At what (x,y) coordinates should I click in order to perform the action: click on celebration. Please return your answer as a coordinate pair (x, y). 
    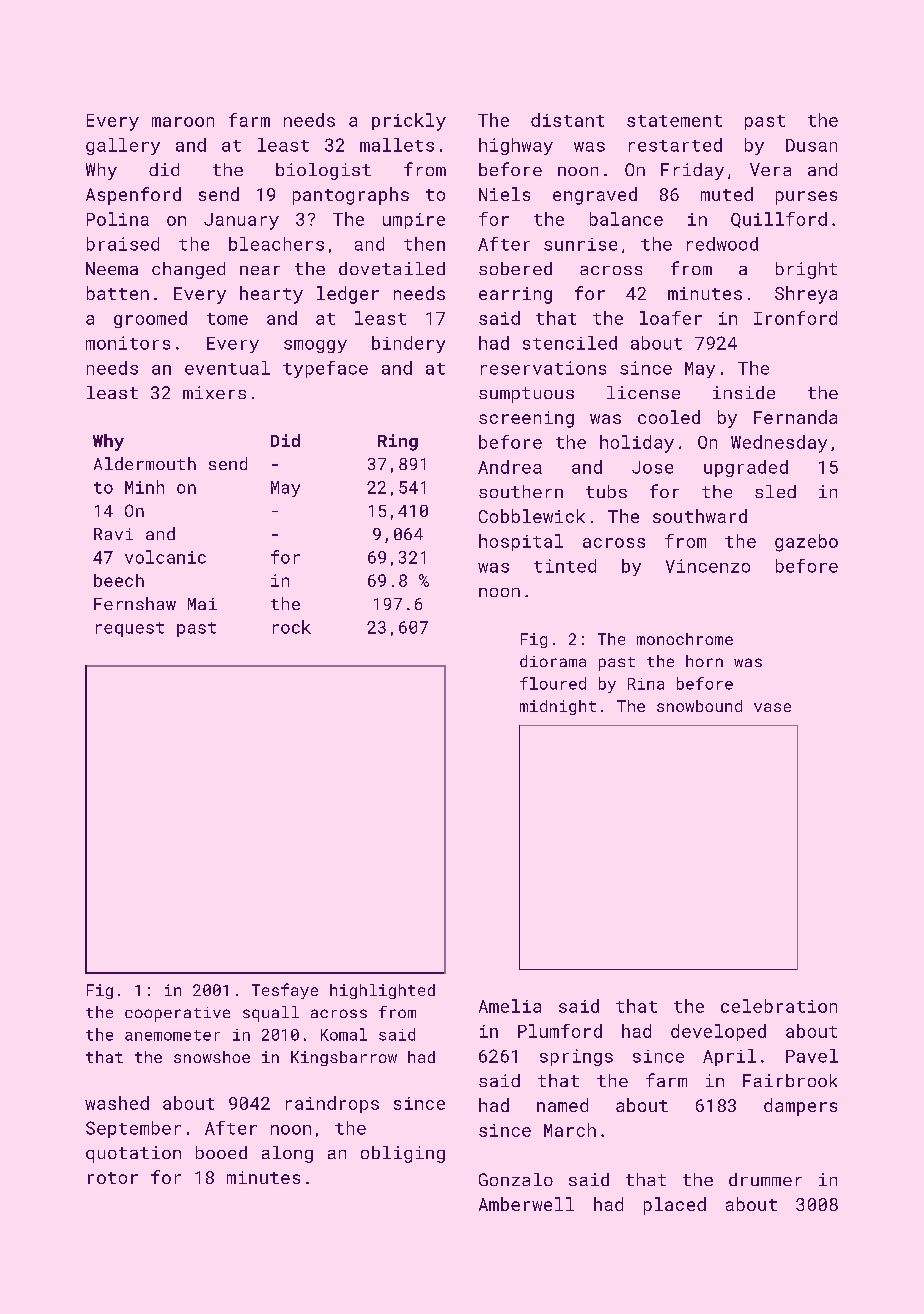
    Looking at the image, I should click on (779, 1006).
